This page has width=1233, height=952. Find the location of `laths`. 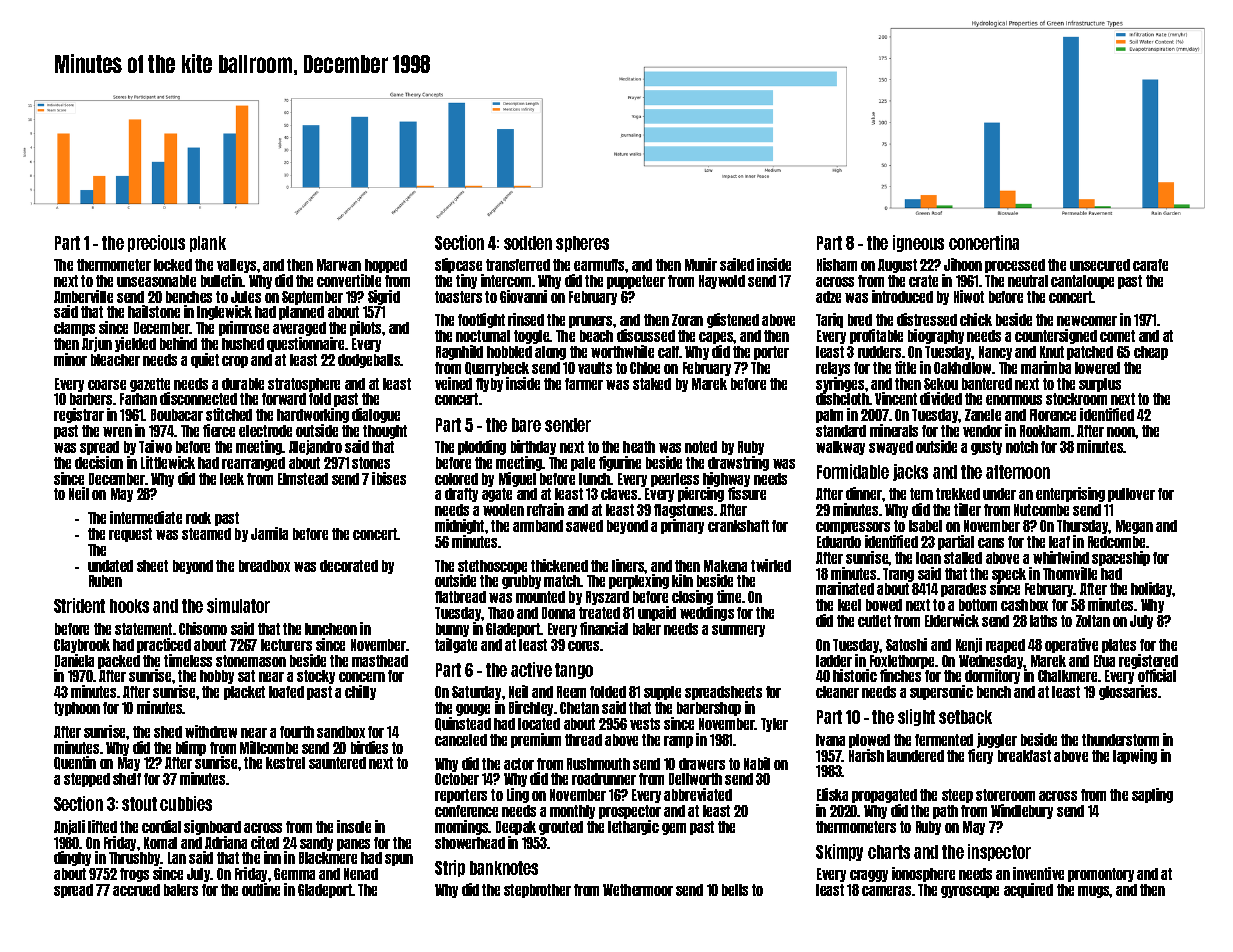

laths is located at coordinates (1043, 621).
